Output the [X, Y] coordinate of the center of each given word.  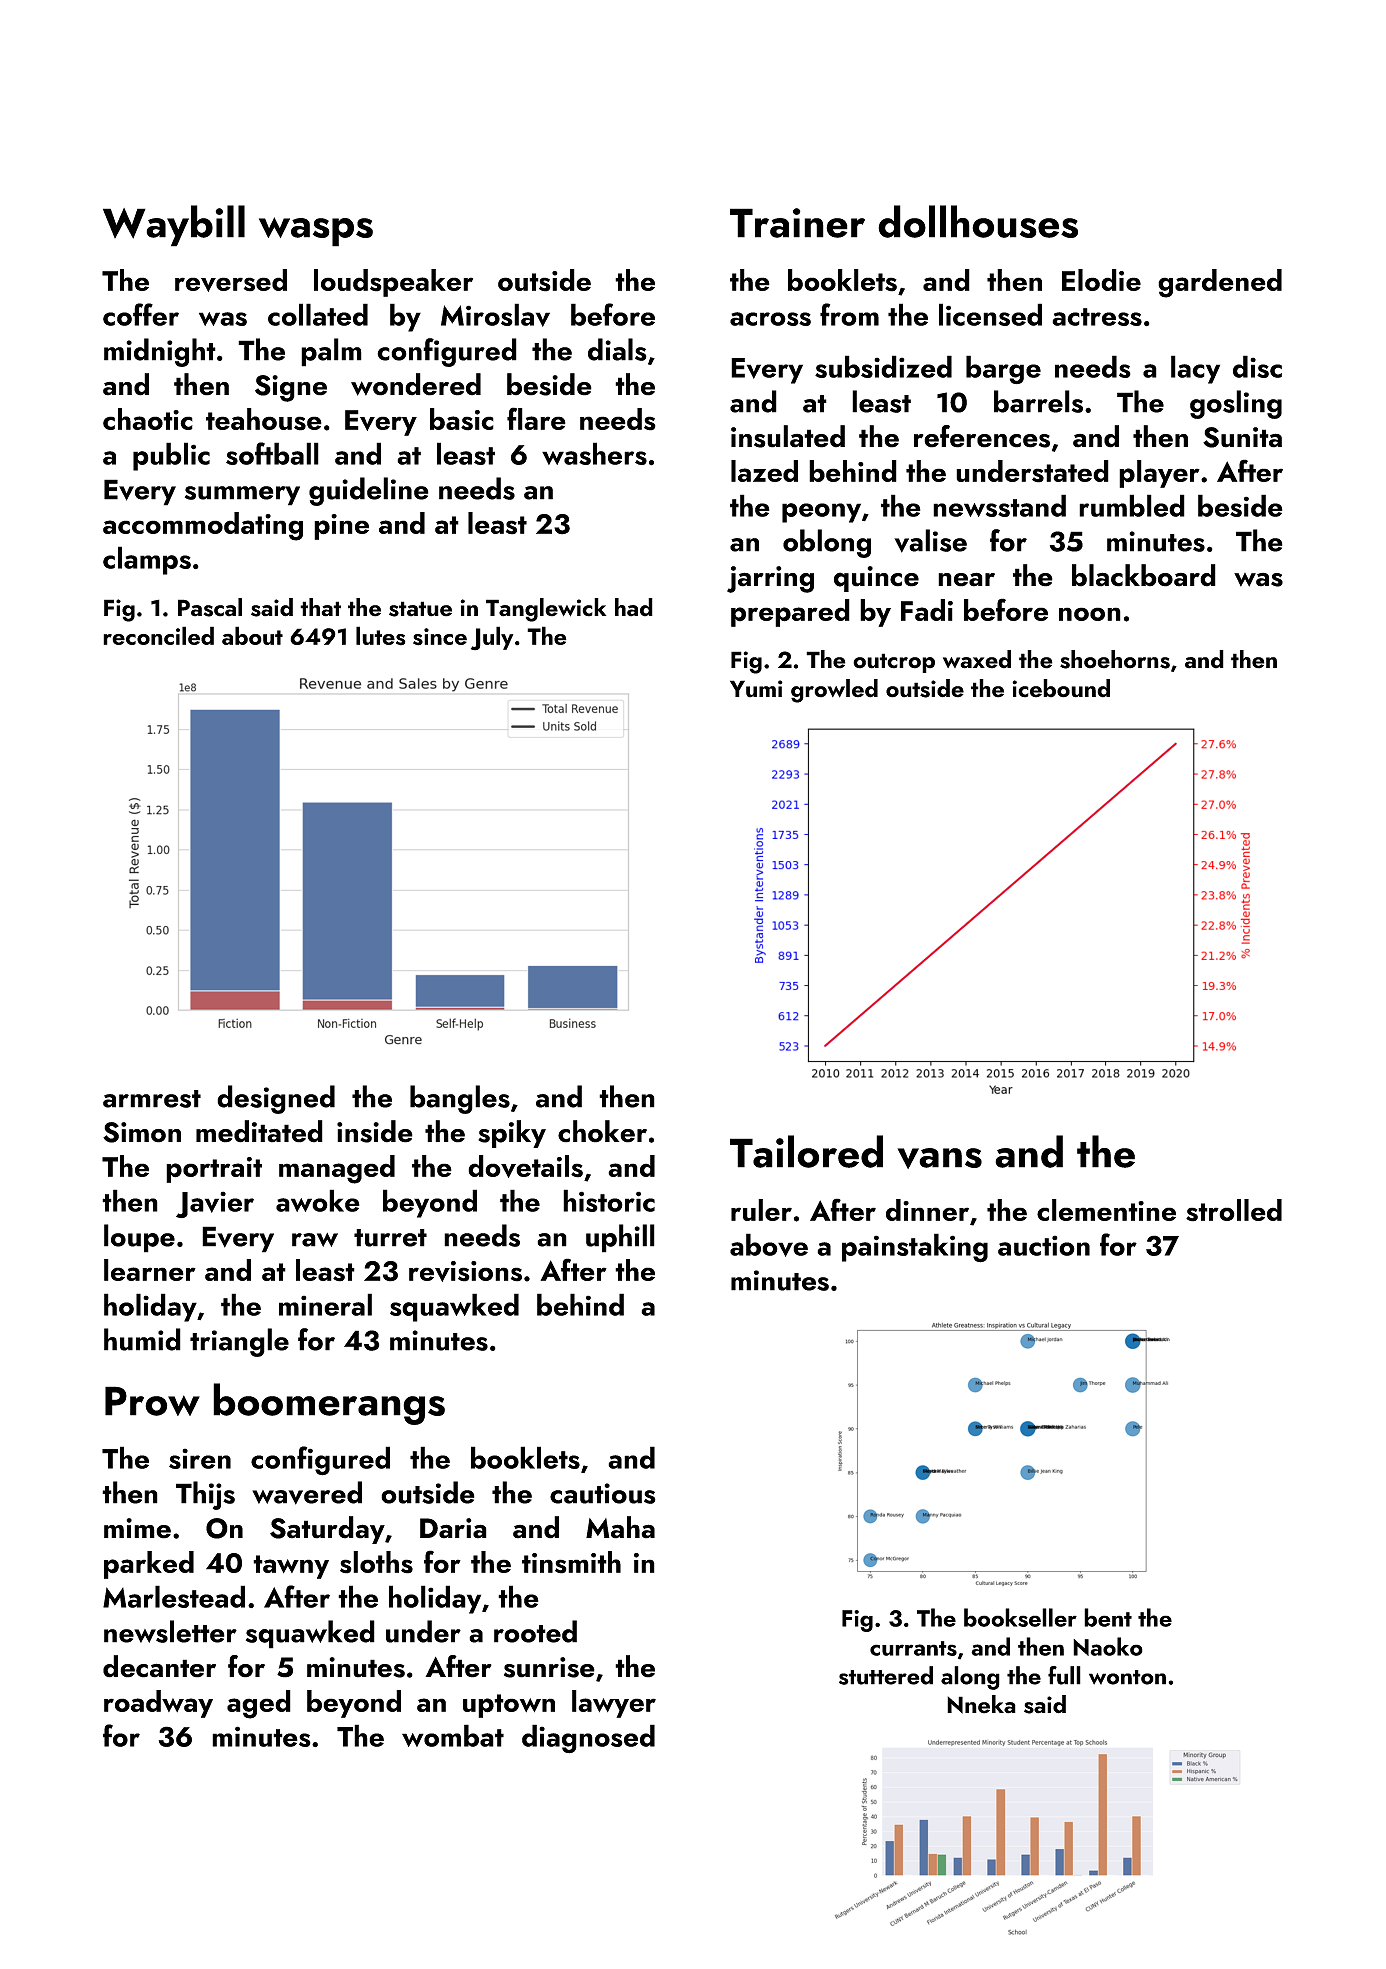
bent [1108, 1617]
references [982, 436]
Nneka [981, 1704]
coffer [141, 314]
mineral [325, 1304]
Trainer [797, 223]
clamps [147, 560]
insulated [788, 436]
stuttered [886, 1675]
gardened [1220, 283]
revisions [465, 1271]
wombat [453, 1735]
